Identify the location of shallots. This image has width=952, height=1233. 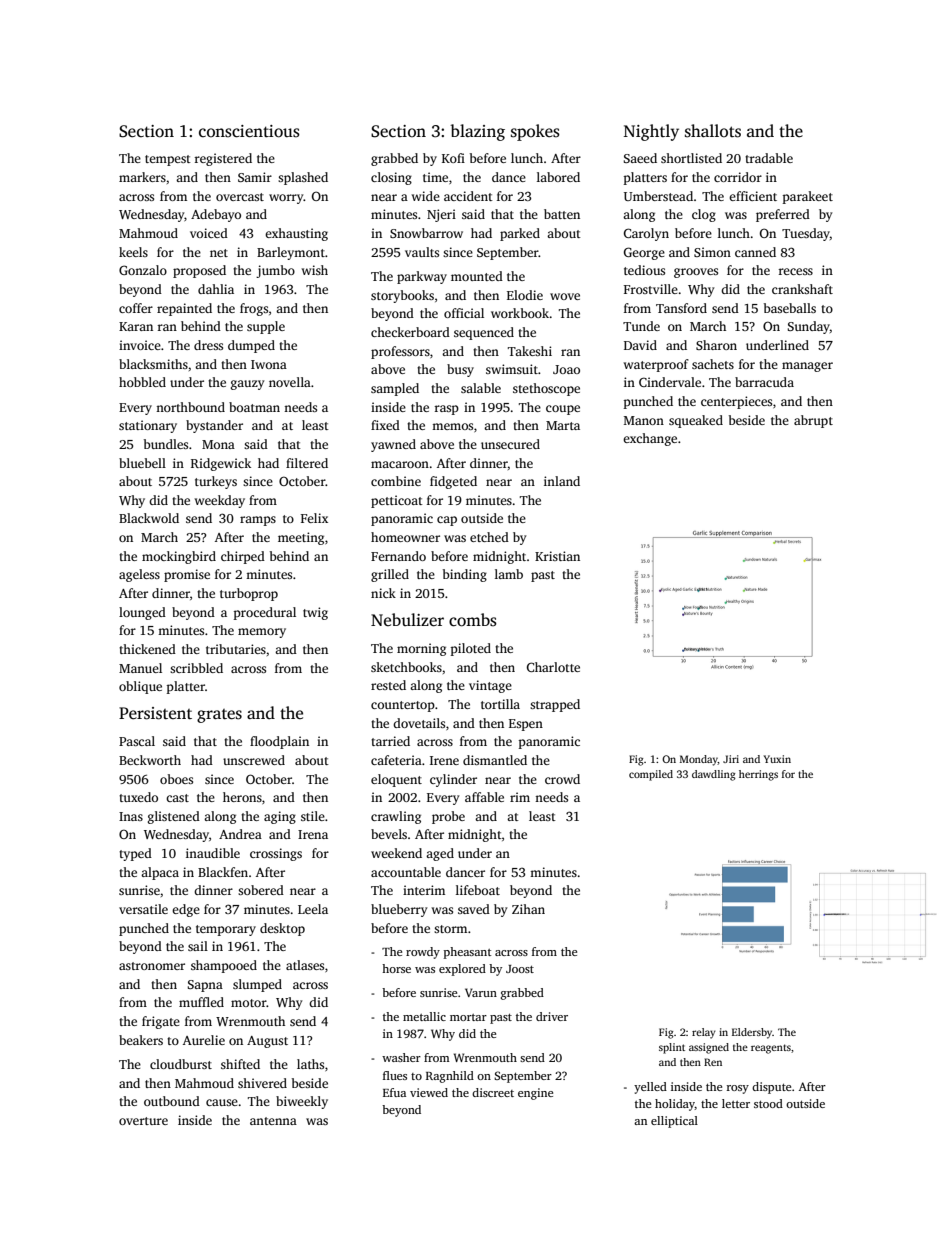
(713, 131).
